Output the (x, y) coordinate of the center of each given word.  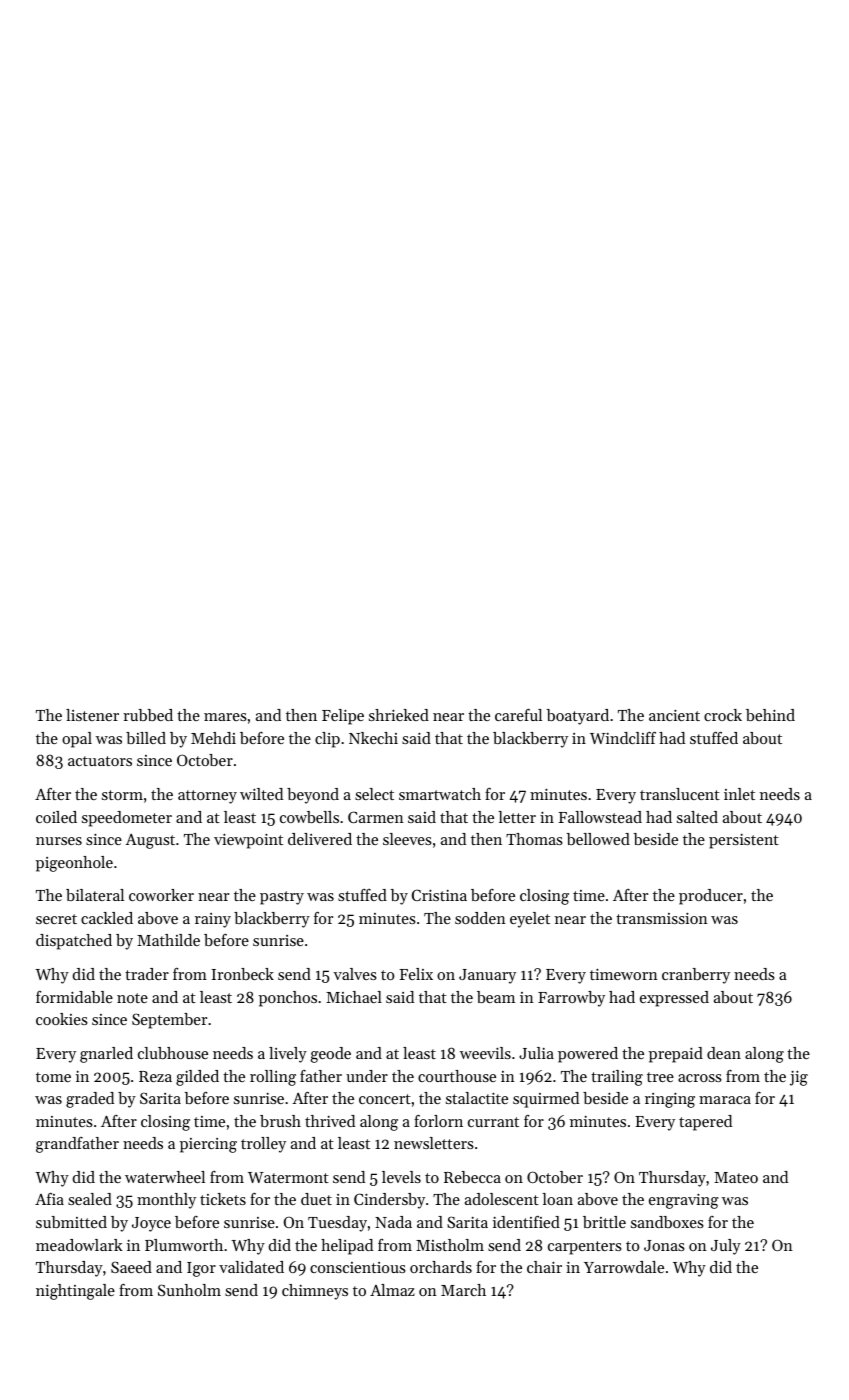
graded (90, 1100)
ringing (670, 1100)
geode (330, 1055)
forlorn (438, 1121)
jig (799, 1078)
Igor (201, 1269)
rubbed (148, 715)
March (463, 1290)
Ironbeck (243, 974)
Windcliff (623, 738)
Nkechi (373, 738)
